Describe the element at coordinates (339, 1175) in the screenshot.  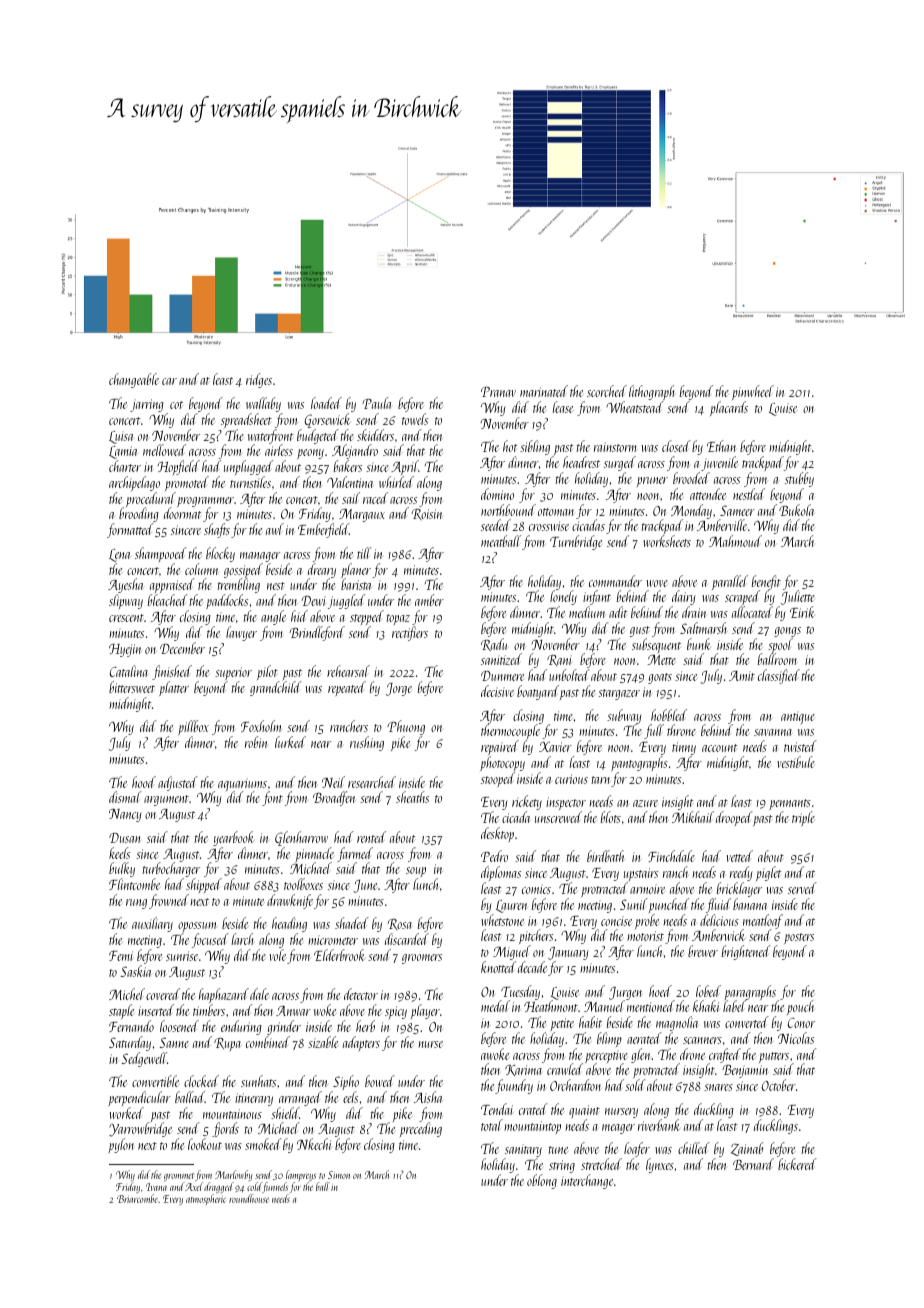
I see `Simon` at that location.
